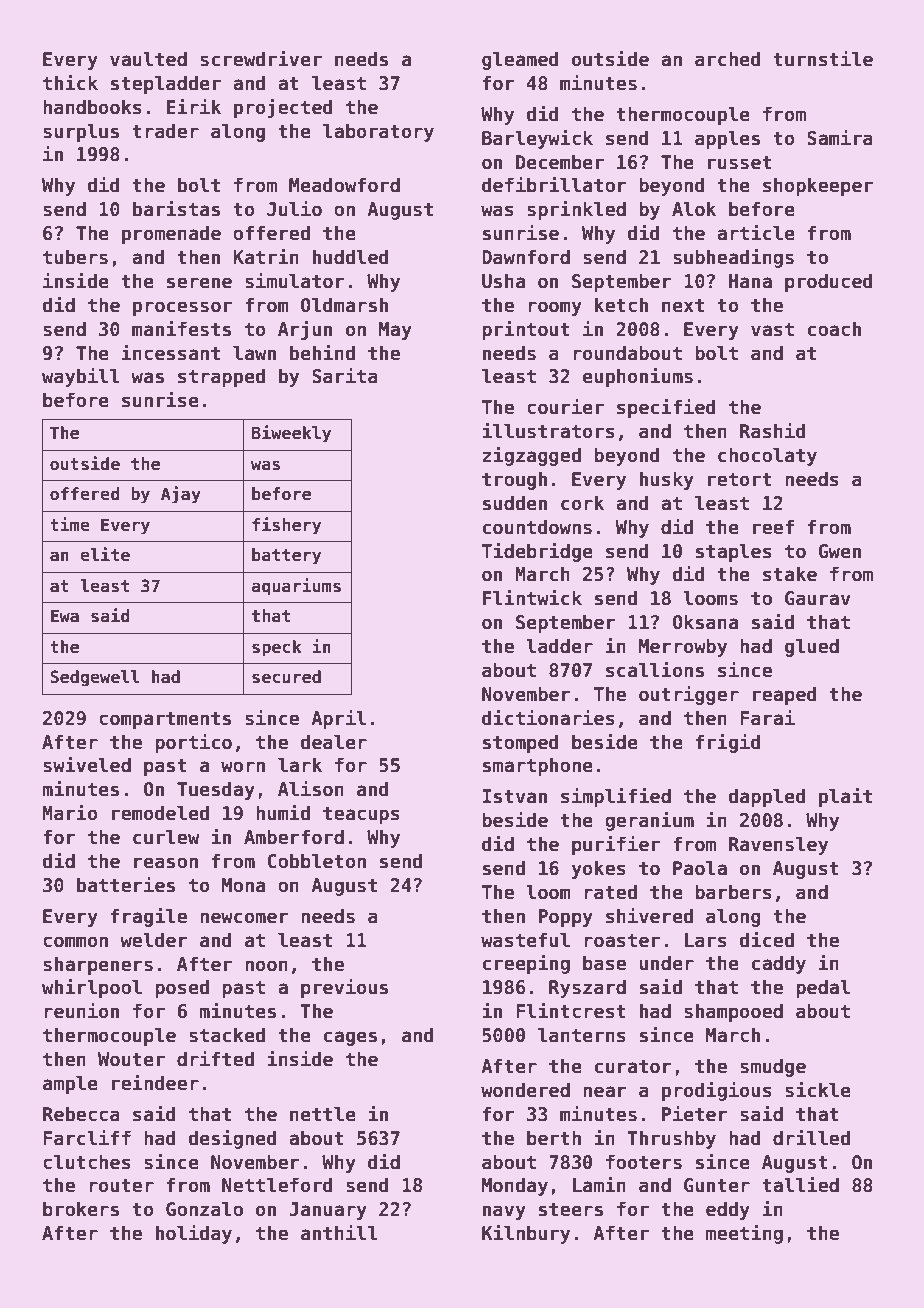  I want to click on Rebecca, so click(81, 1114).
